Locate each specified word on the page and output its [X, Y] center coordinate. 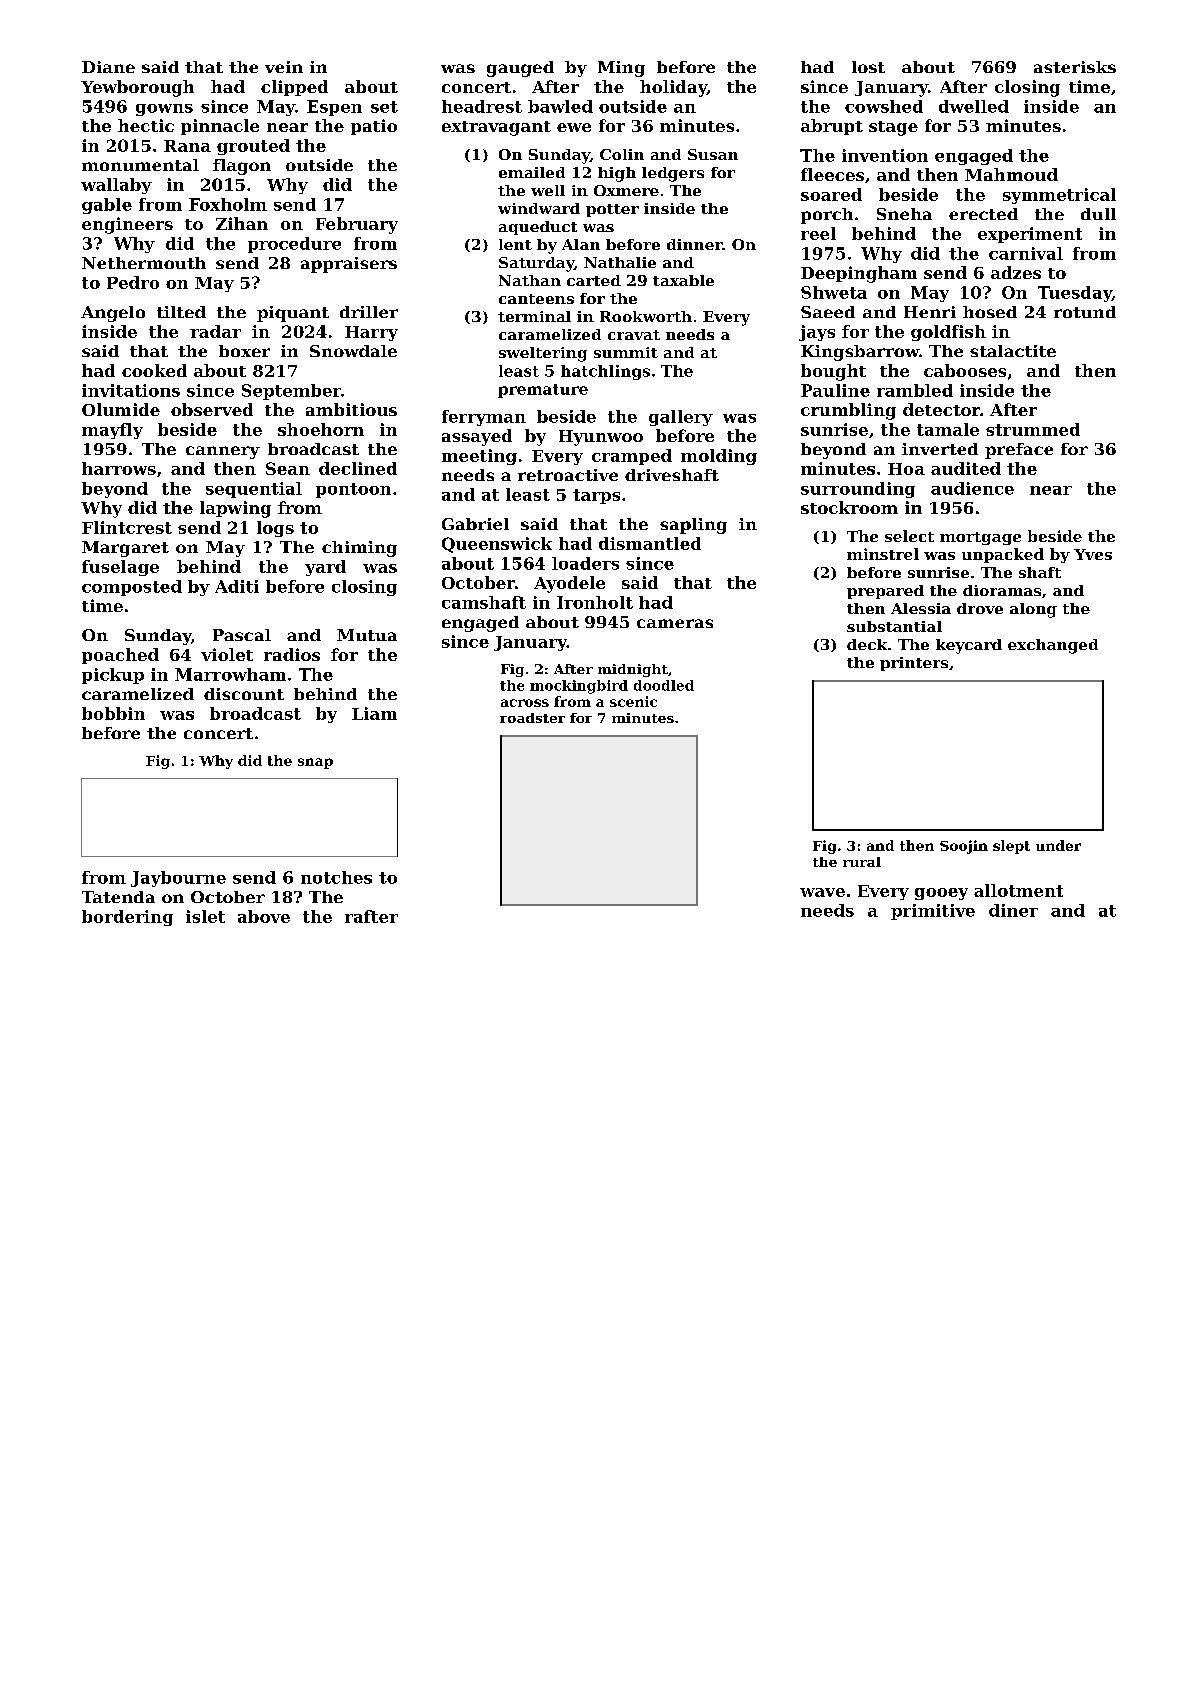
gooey [941, 894]
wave [822, 892]
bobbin [113, 713]
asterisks [1075, 67]
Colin [622, 154]
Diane [108, 67]
